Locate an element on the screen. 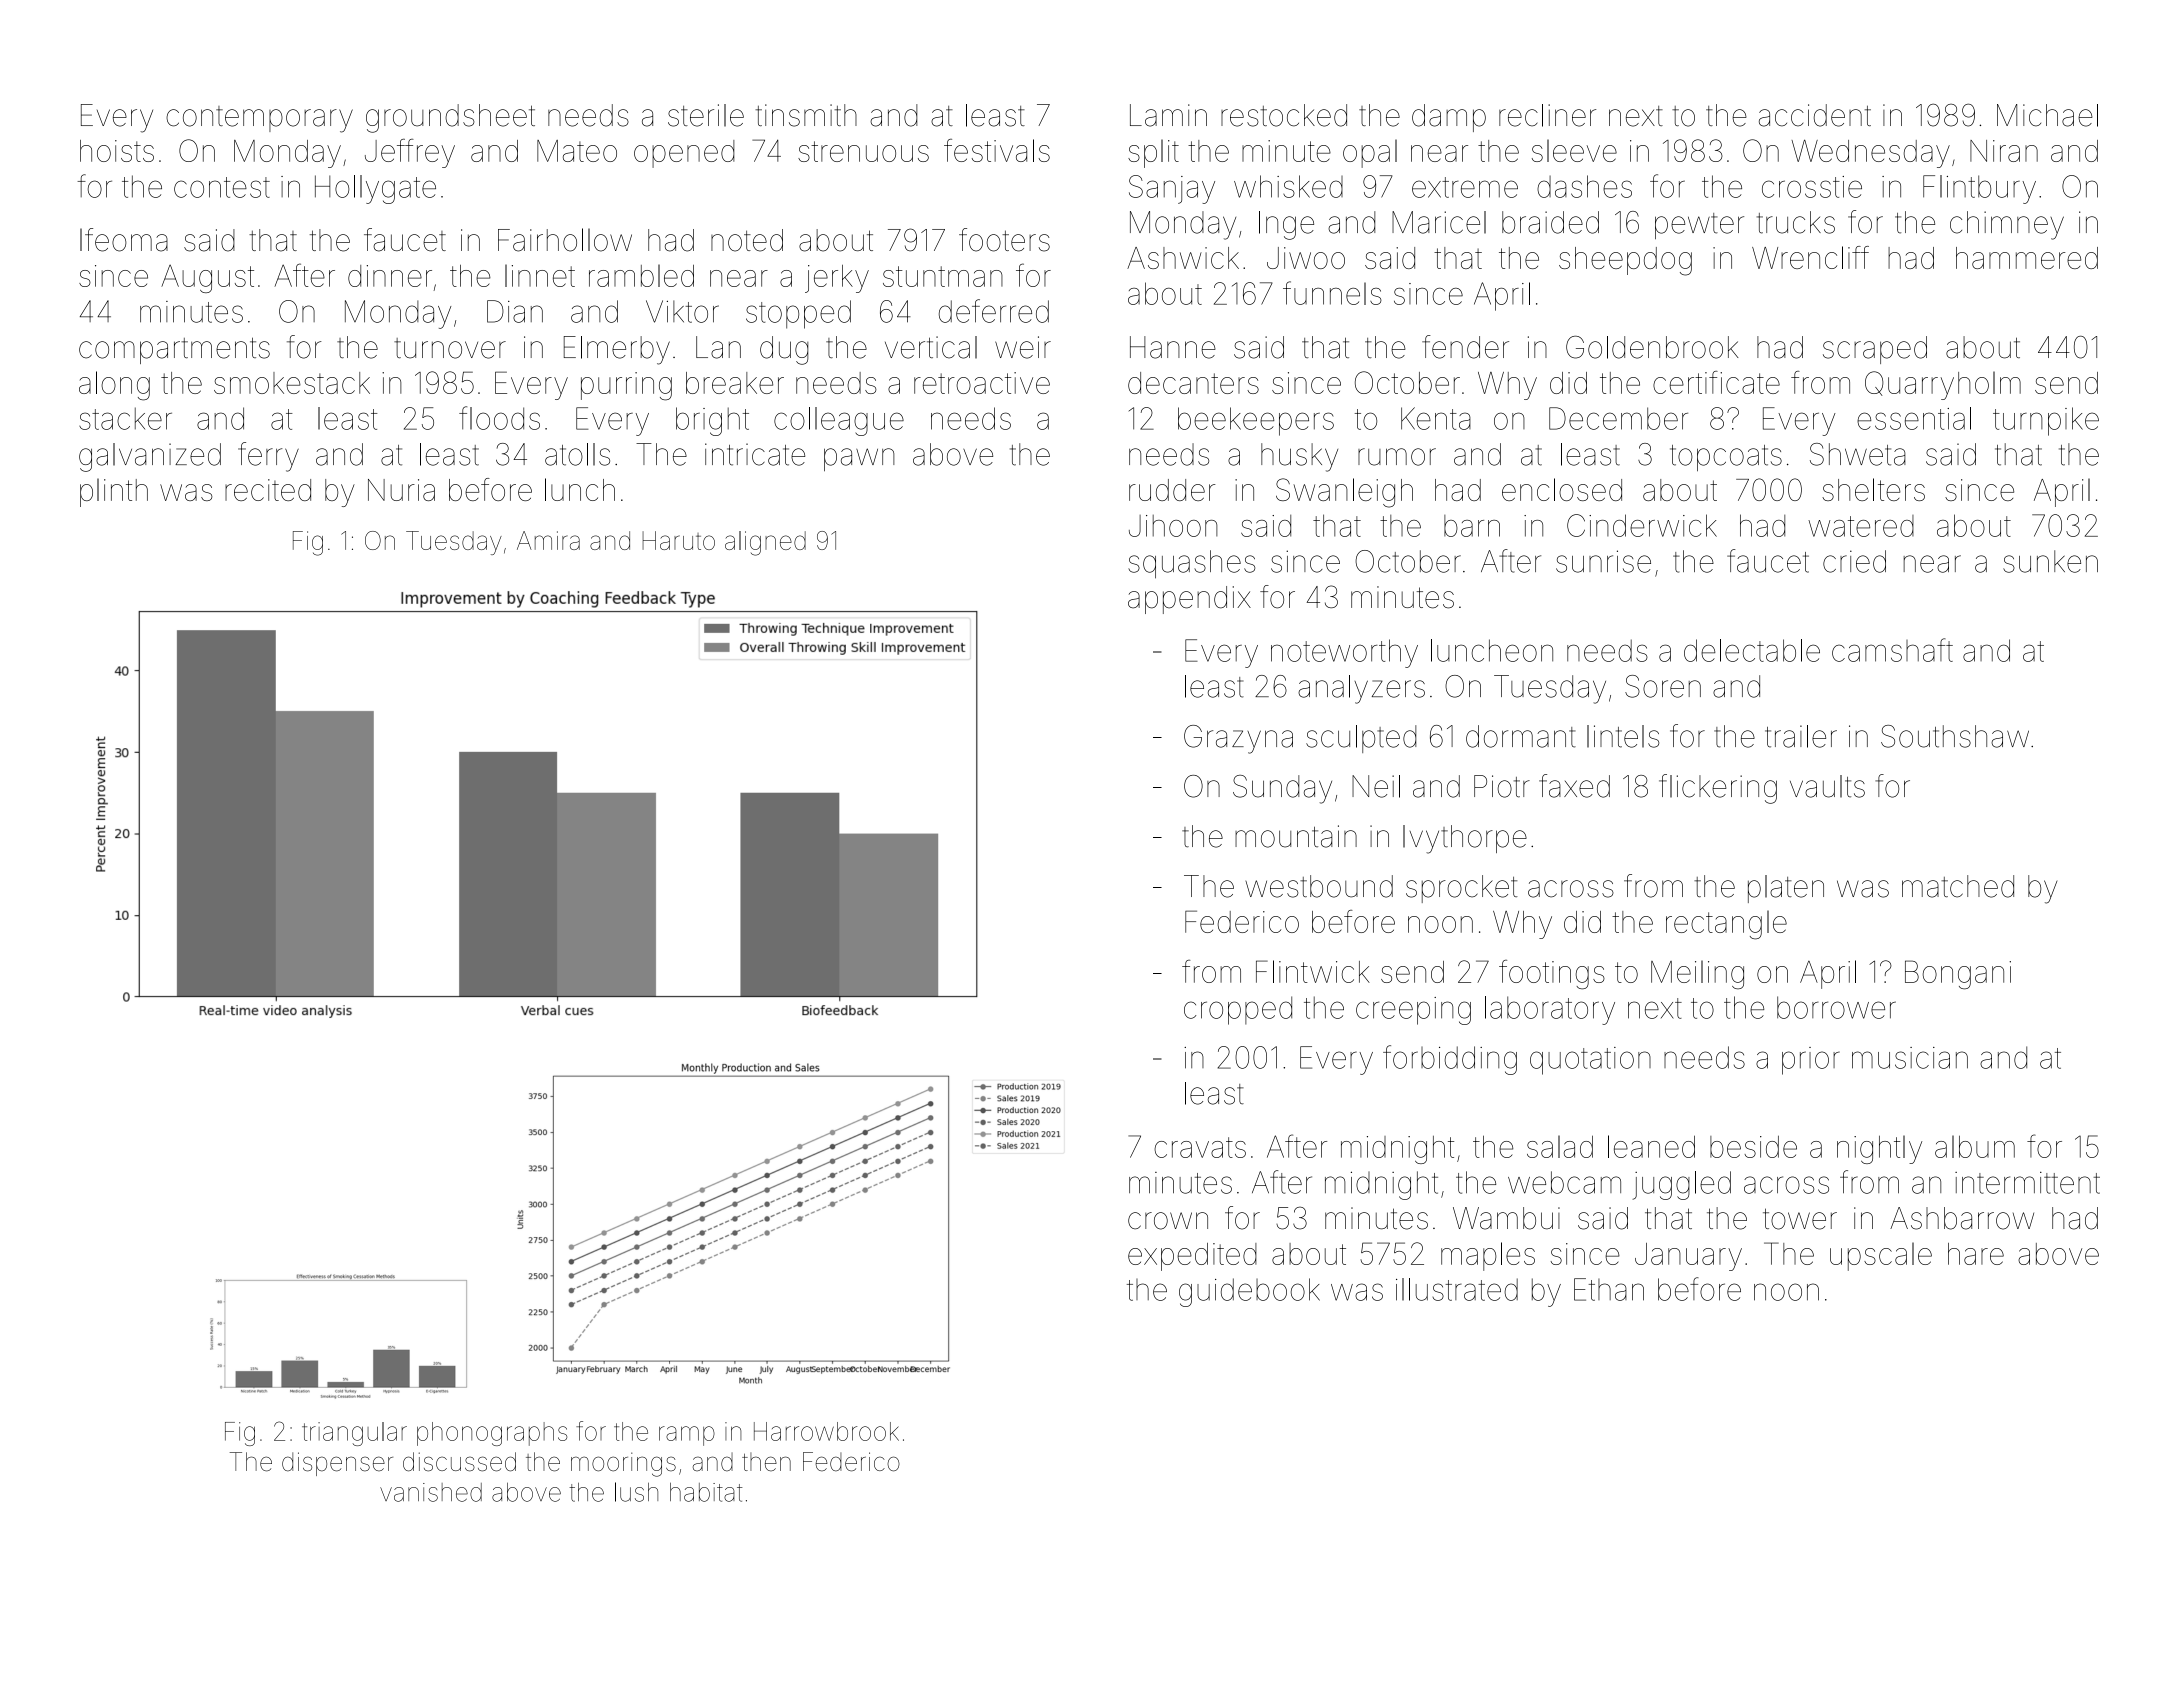 This screenshot has width=2178, height=1683. westbound is located at coordinates (1319, 886).
